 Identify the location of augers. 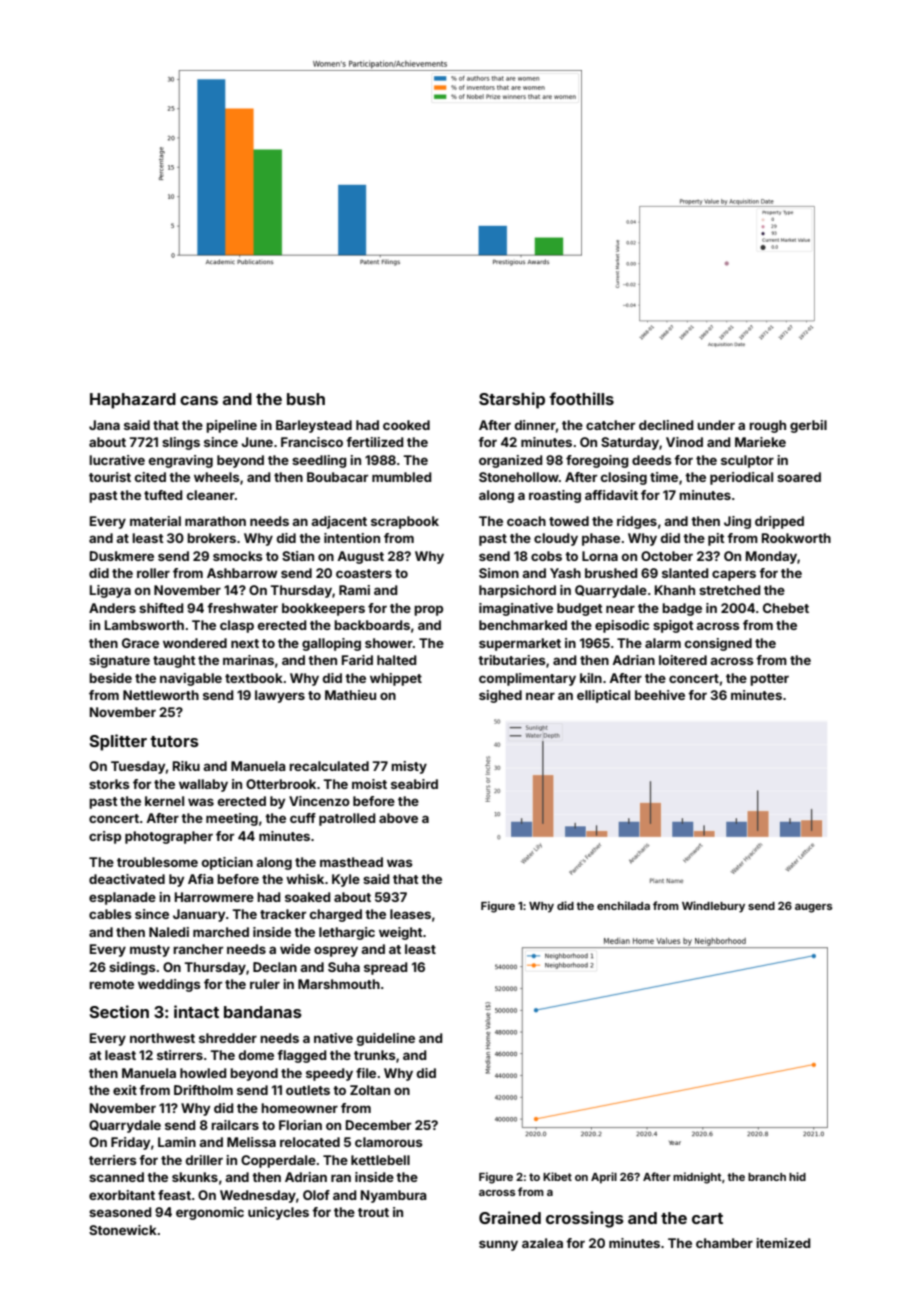
(813, 908).
